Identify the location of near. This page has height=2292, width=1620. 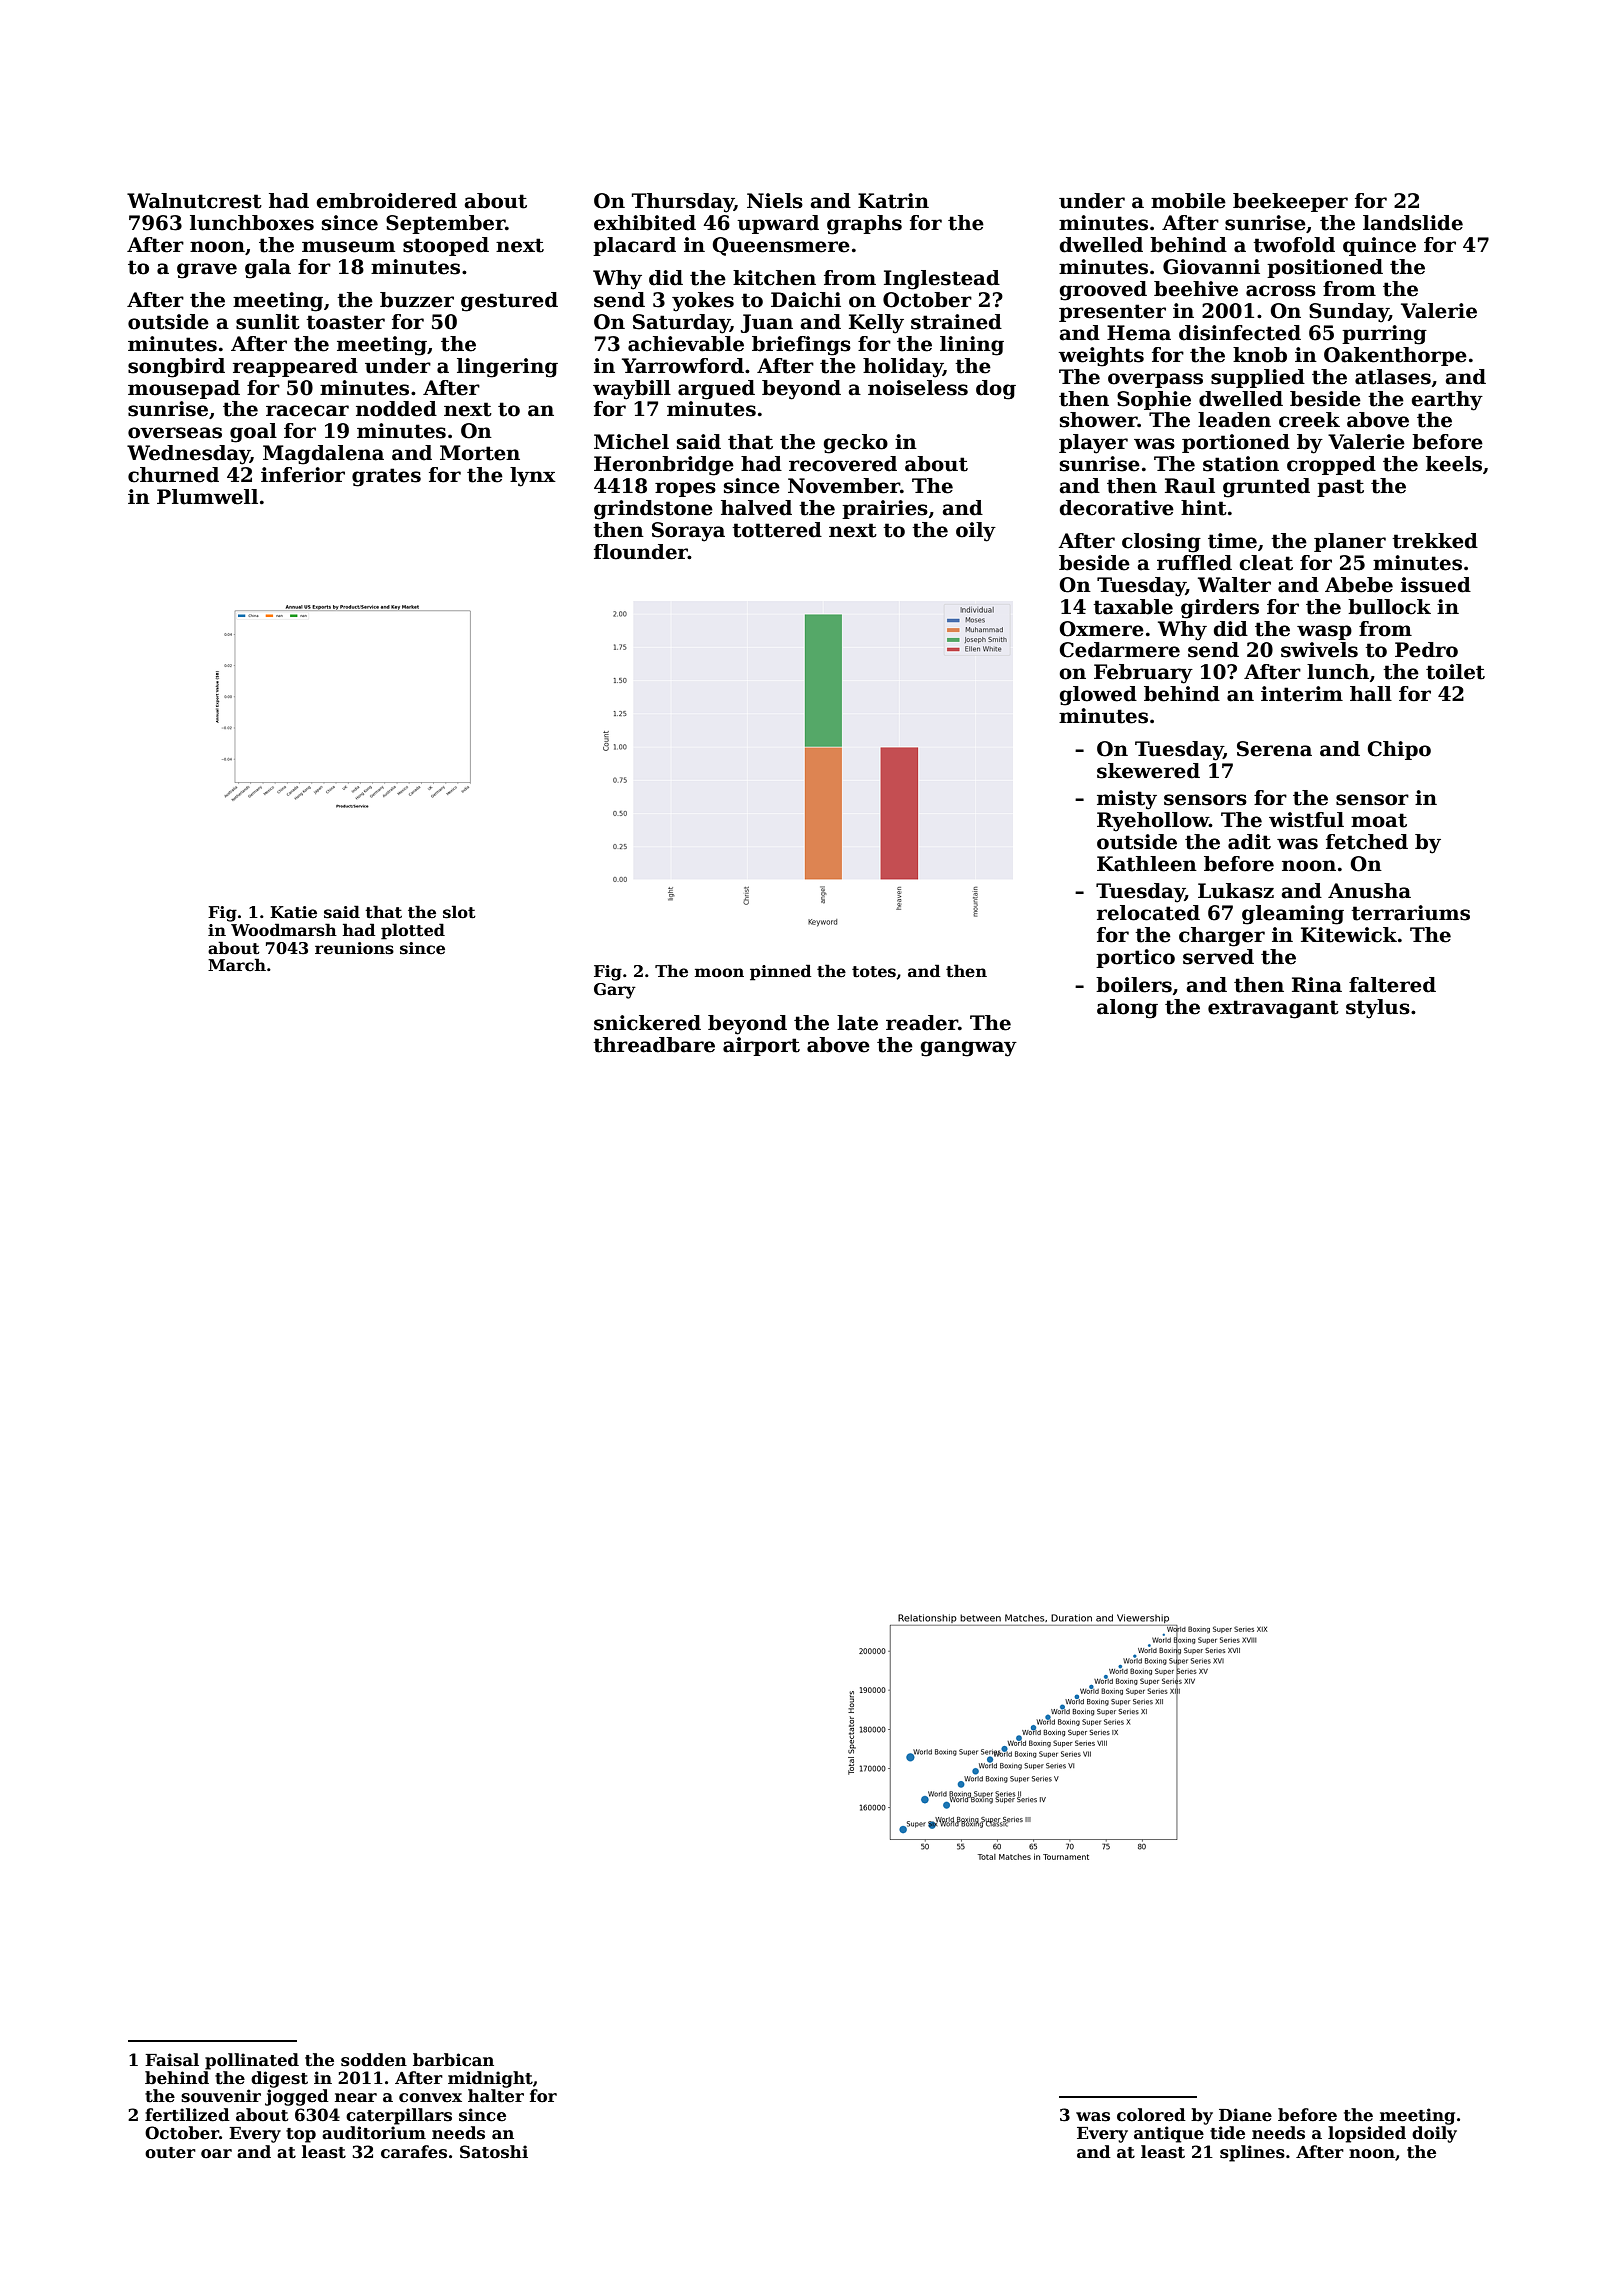
(356, 2098).
